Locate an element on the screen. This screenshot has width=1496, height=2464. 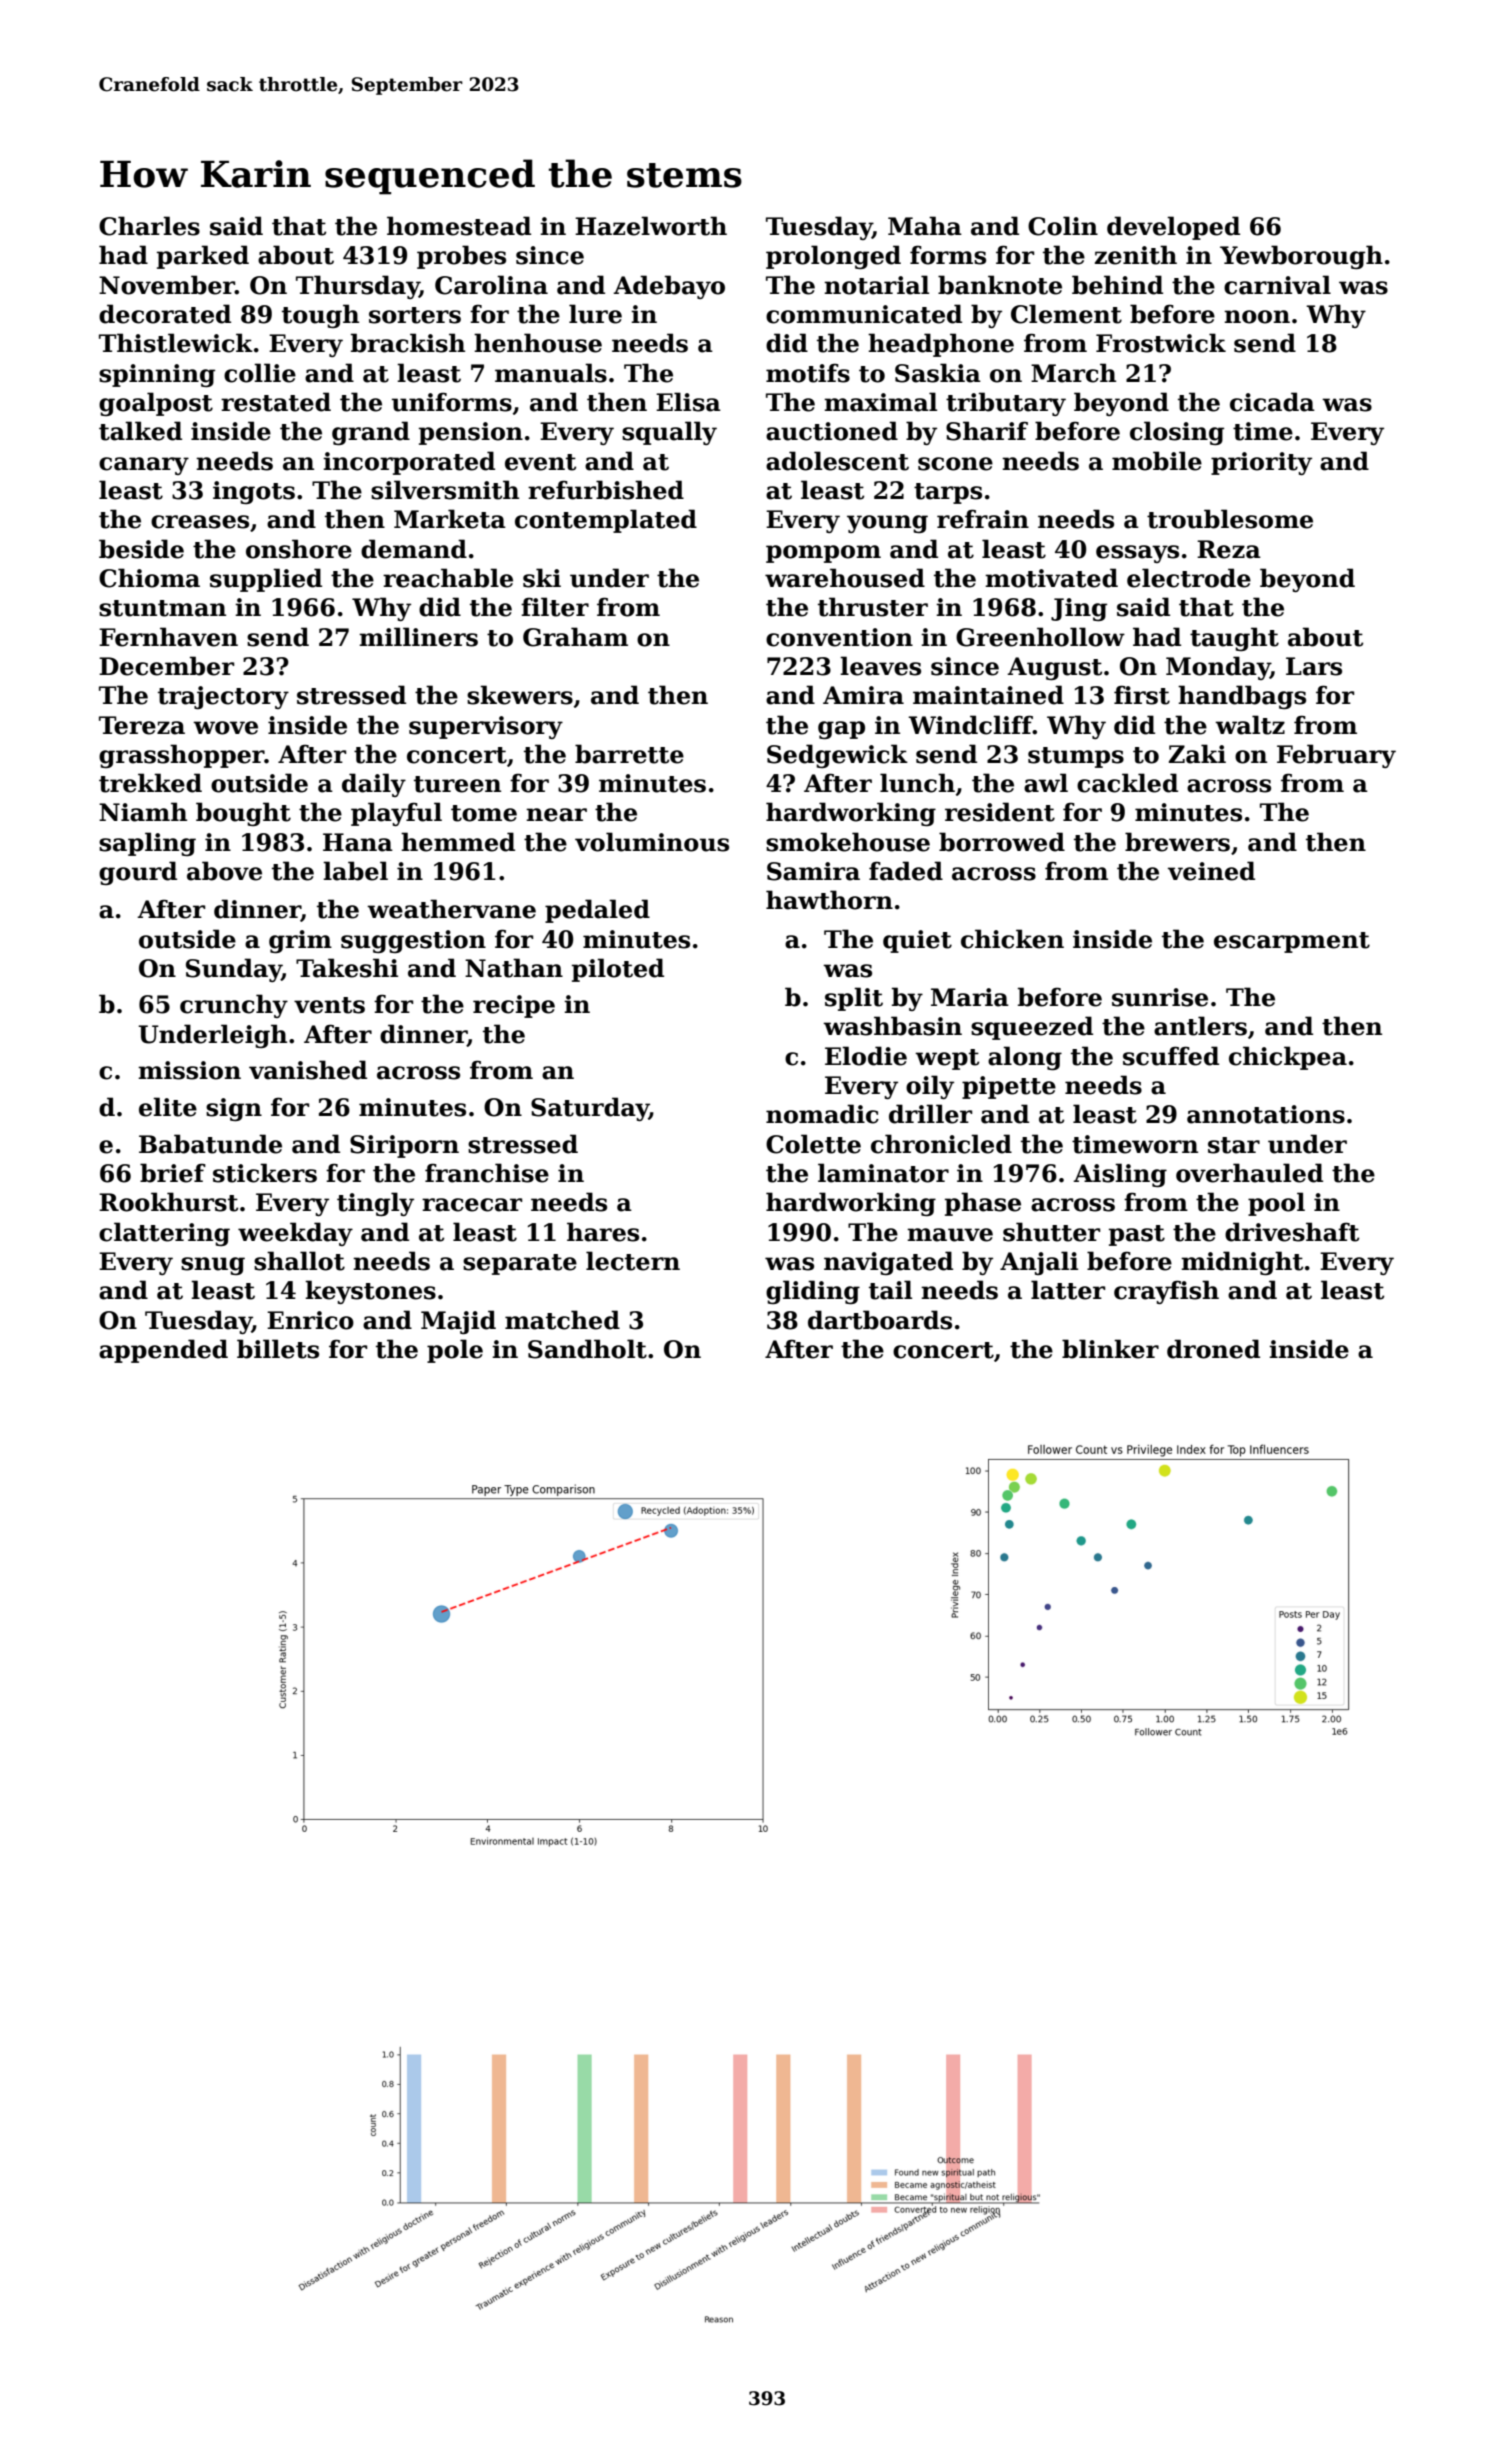
Charles is located at coordinates (149, 226).
